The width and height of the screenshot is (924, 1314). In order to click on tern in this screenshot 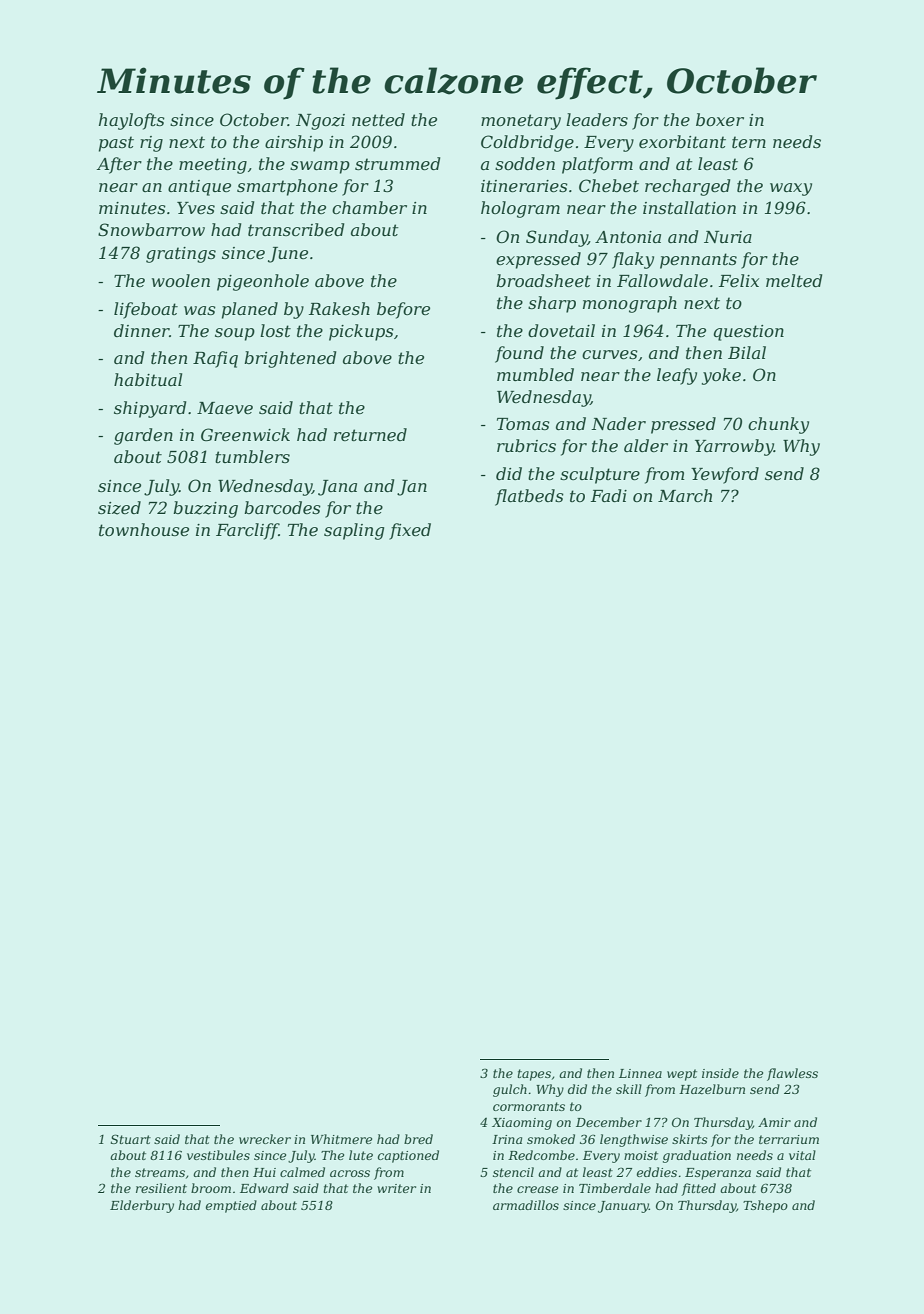, I will do `click(749, 142)`.
